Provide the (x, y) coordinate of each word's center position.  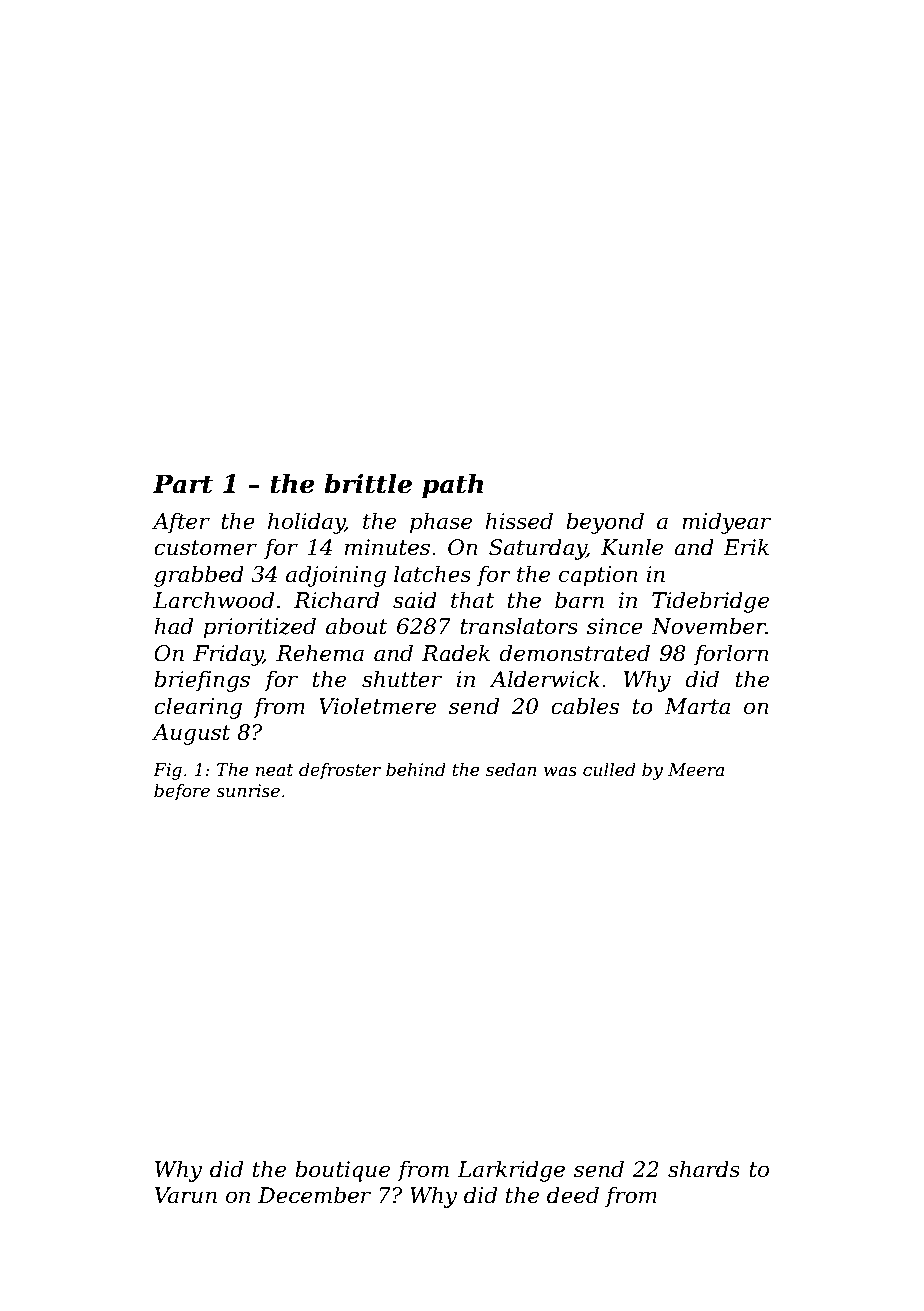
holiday (306, 523)
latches (432, 574)
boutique (342, 1171)
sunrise (248, 791)
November (708, 626)
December (314, 1195)
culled (609, 769)
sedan (511, 769)
